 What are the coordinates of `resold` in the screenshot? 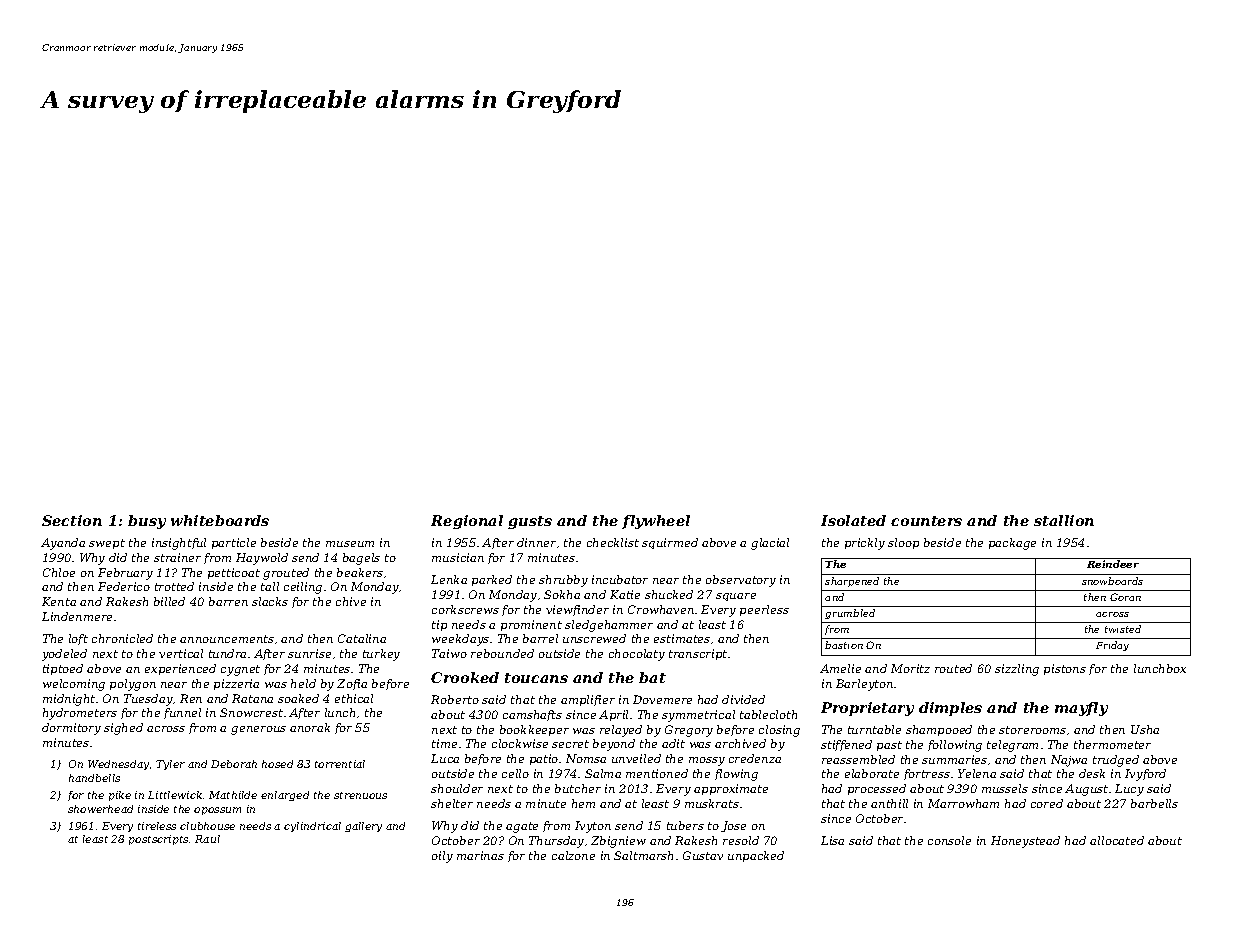 It's located at (741, 840).
